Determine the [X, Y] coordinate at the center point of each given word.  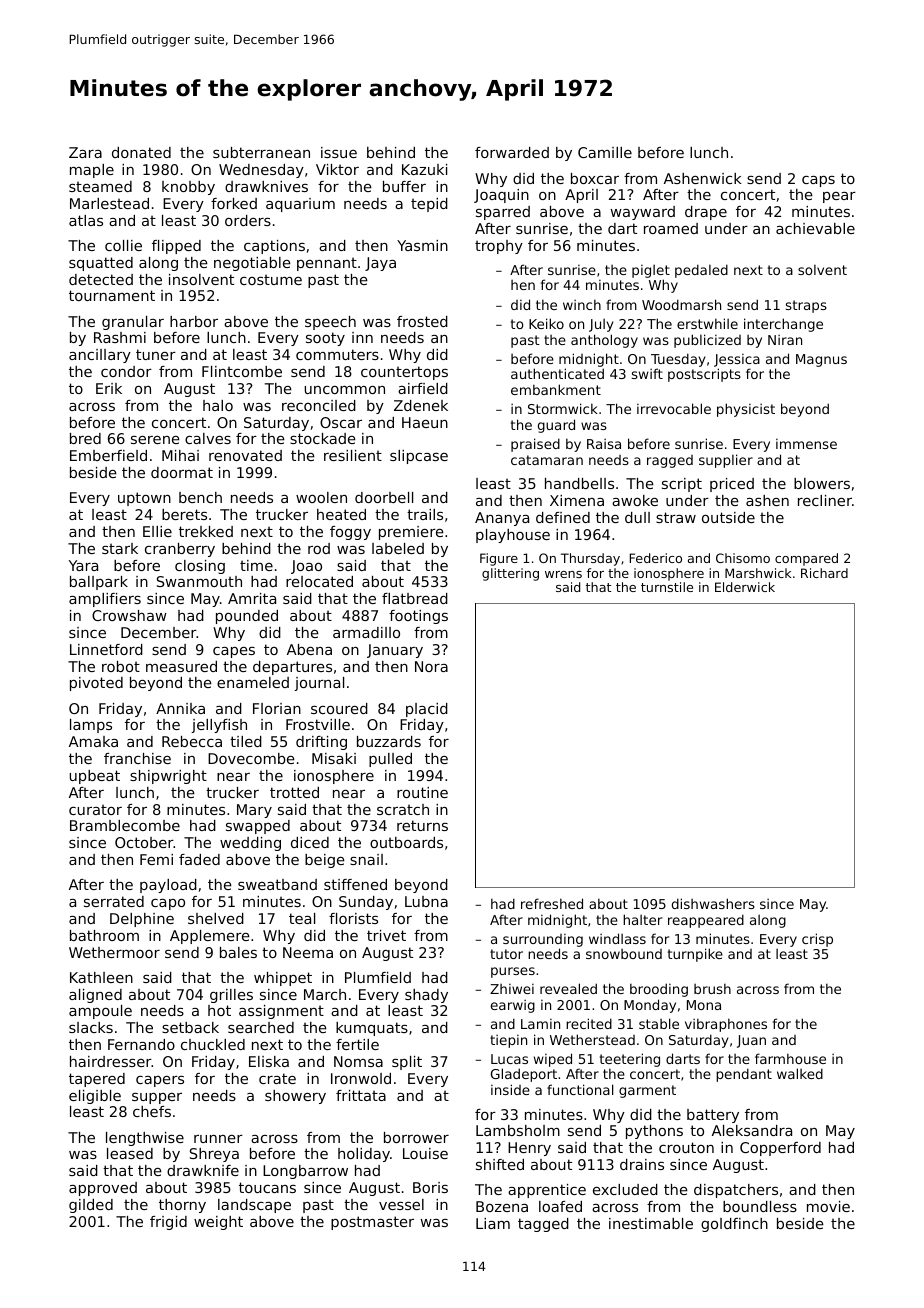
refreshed [552, 903]
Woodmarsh [681, 304]
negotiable [252, 264]
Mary [254, 811]
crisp [817, 940]
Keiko [546, 323]
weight [218, 1223]
